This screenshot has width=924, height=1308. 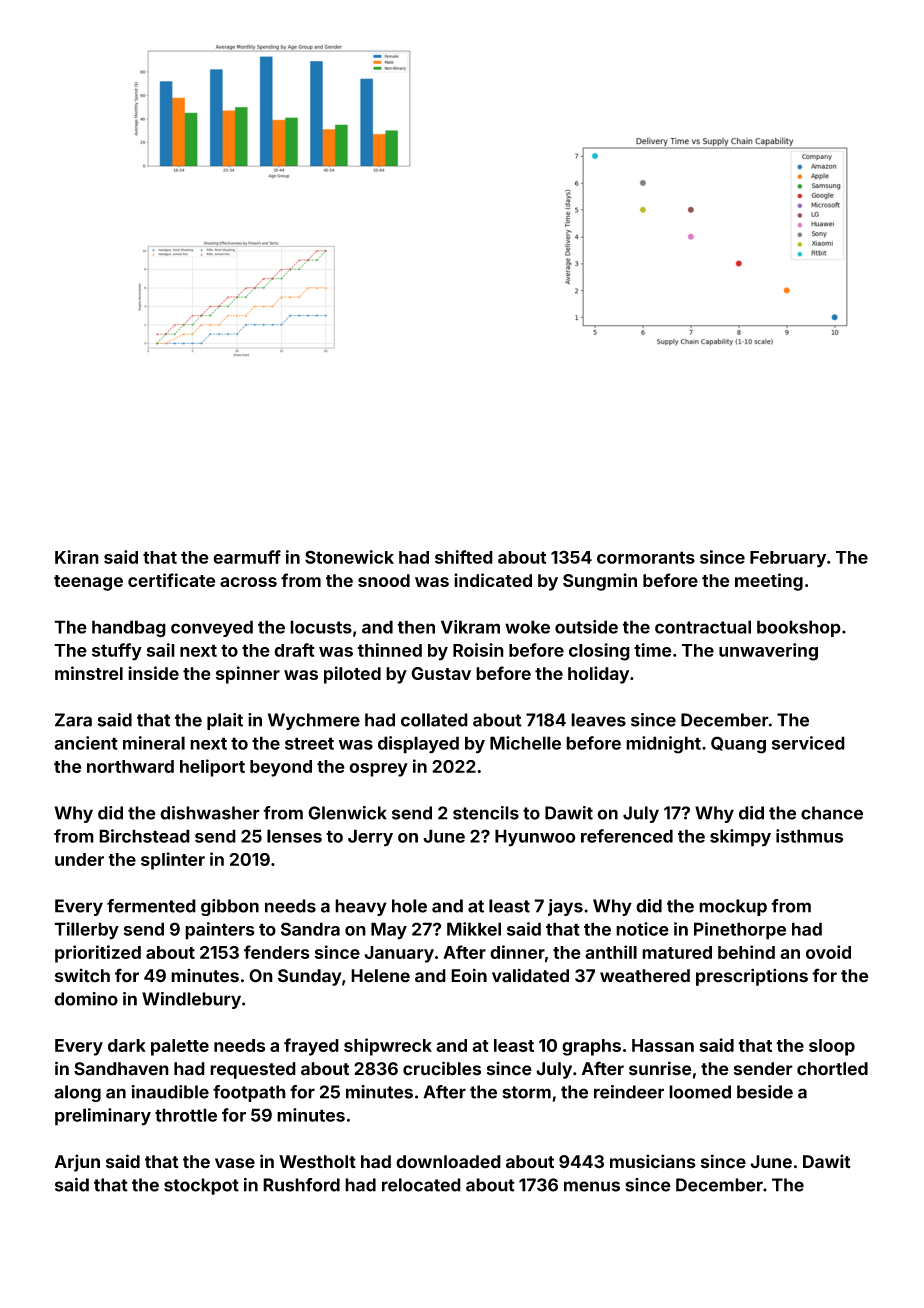 What do you see at coordinates (591, 1047) in the screenshot?
I see `graphs` at bounding box center [591, 1047].
